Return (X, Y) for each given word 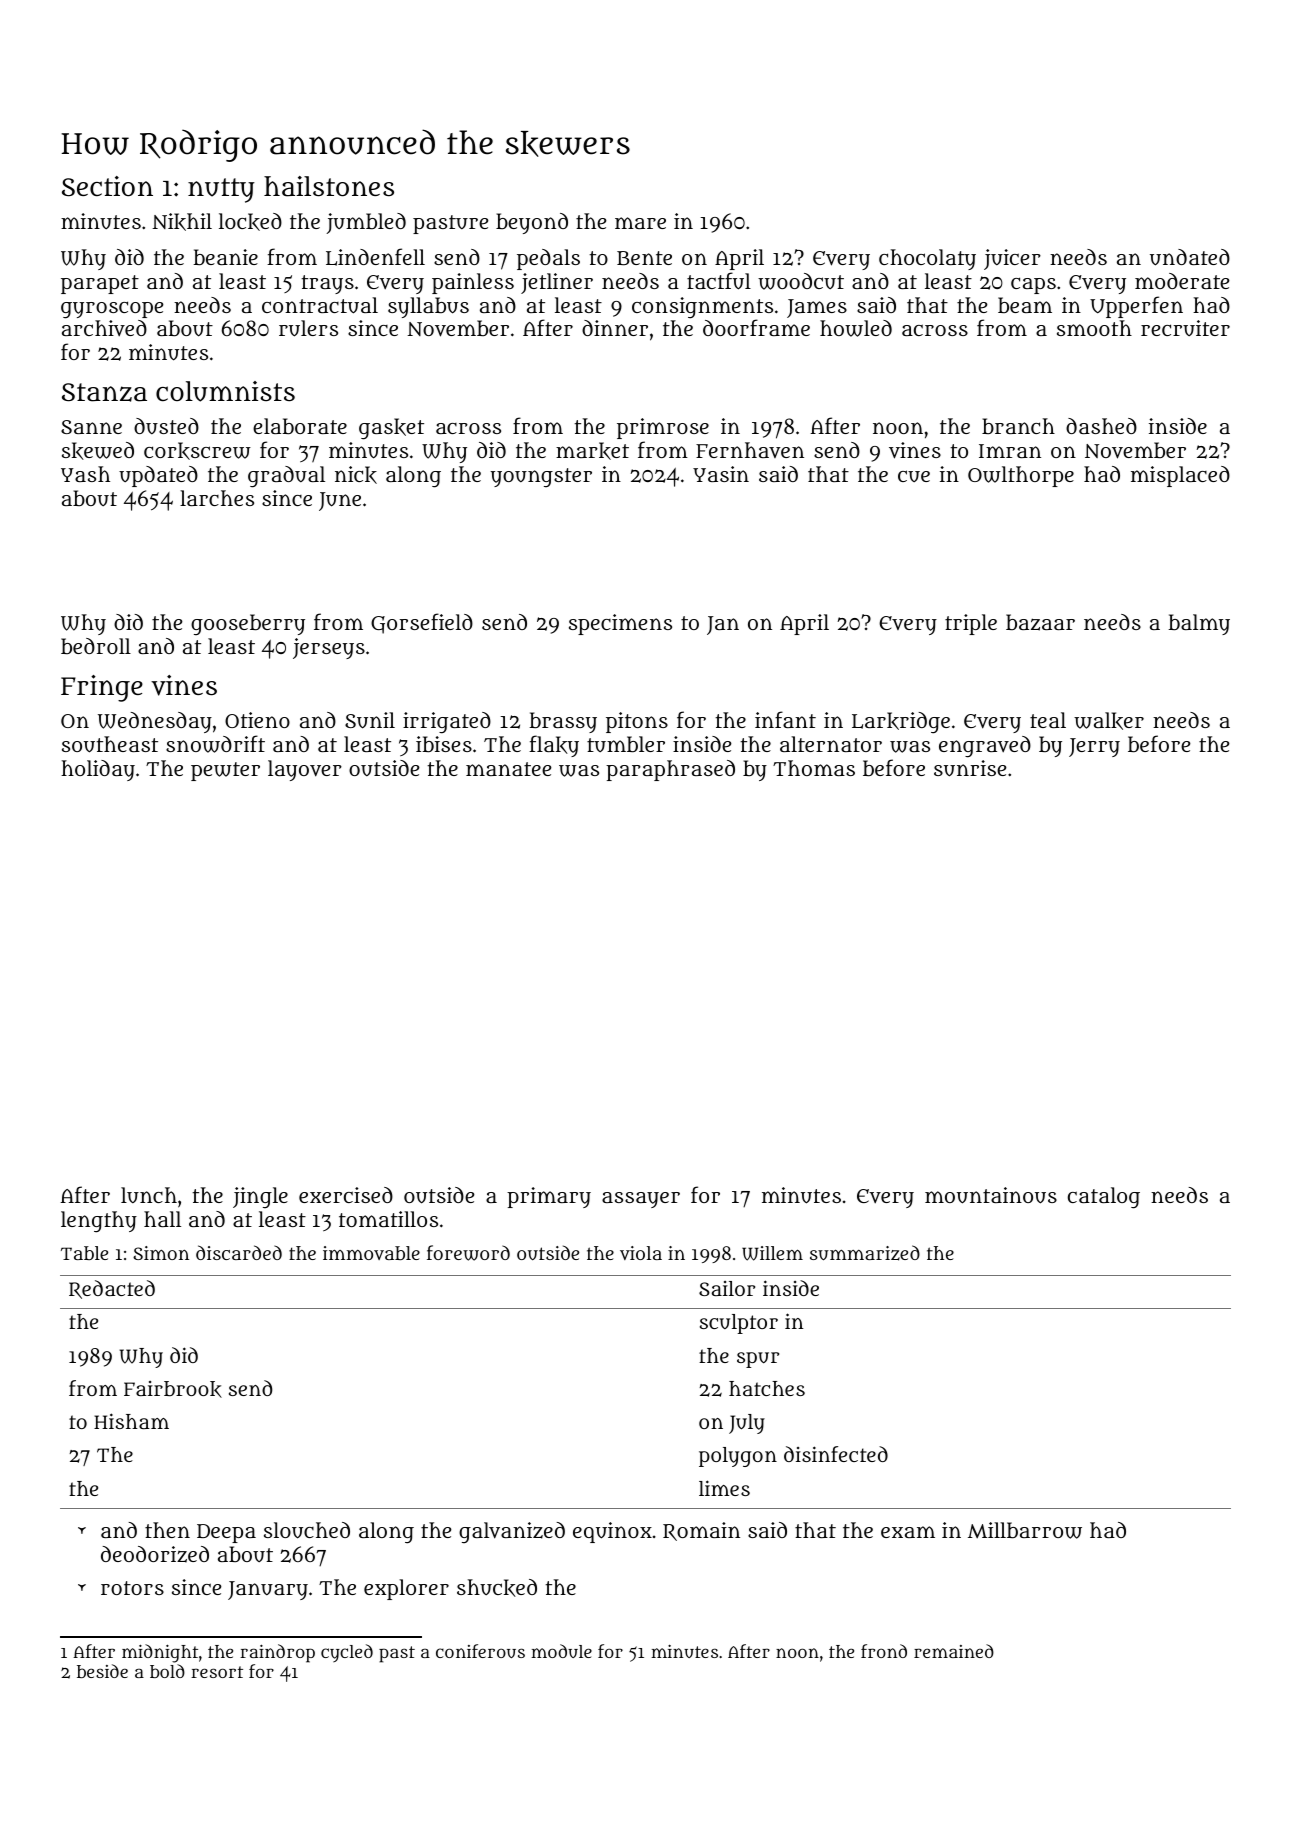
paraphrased (670, 770)
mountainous (991, 1195)
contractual (320, 305)
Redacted (112, 1289)
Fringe (102, 688)
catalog (1104, 1198)
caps (1033, 285)
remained (954, 1651)
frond (884, 1651)
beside (102, 1671)
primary (549, 1197)
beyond (532, 223)
